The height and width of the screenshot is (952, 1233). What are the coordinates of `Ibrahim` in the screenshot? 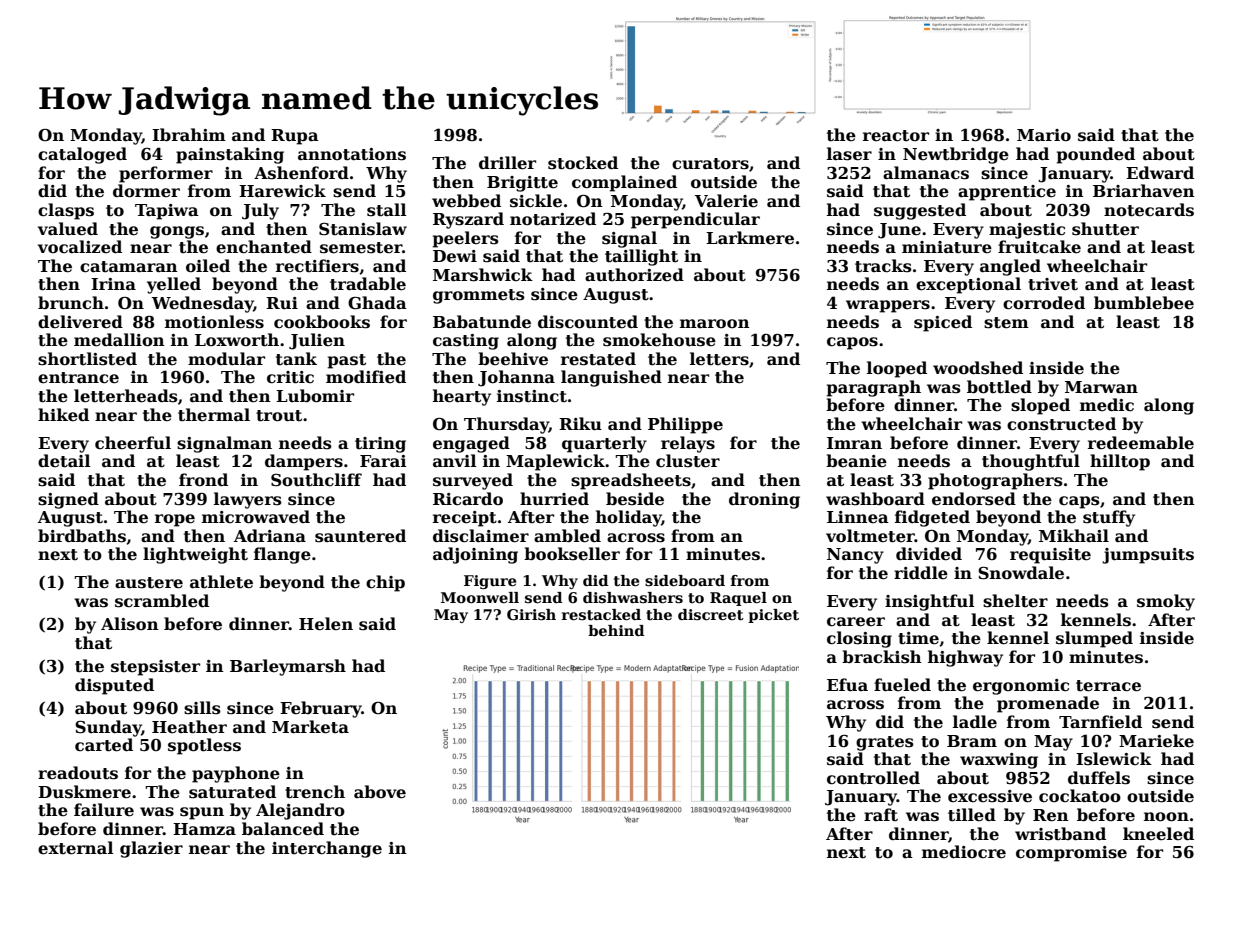 It's located at (189, 134).
